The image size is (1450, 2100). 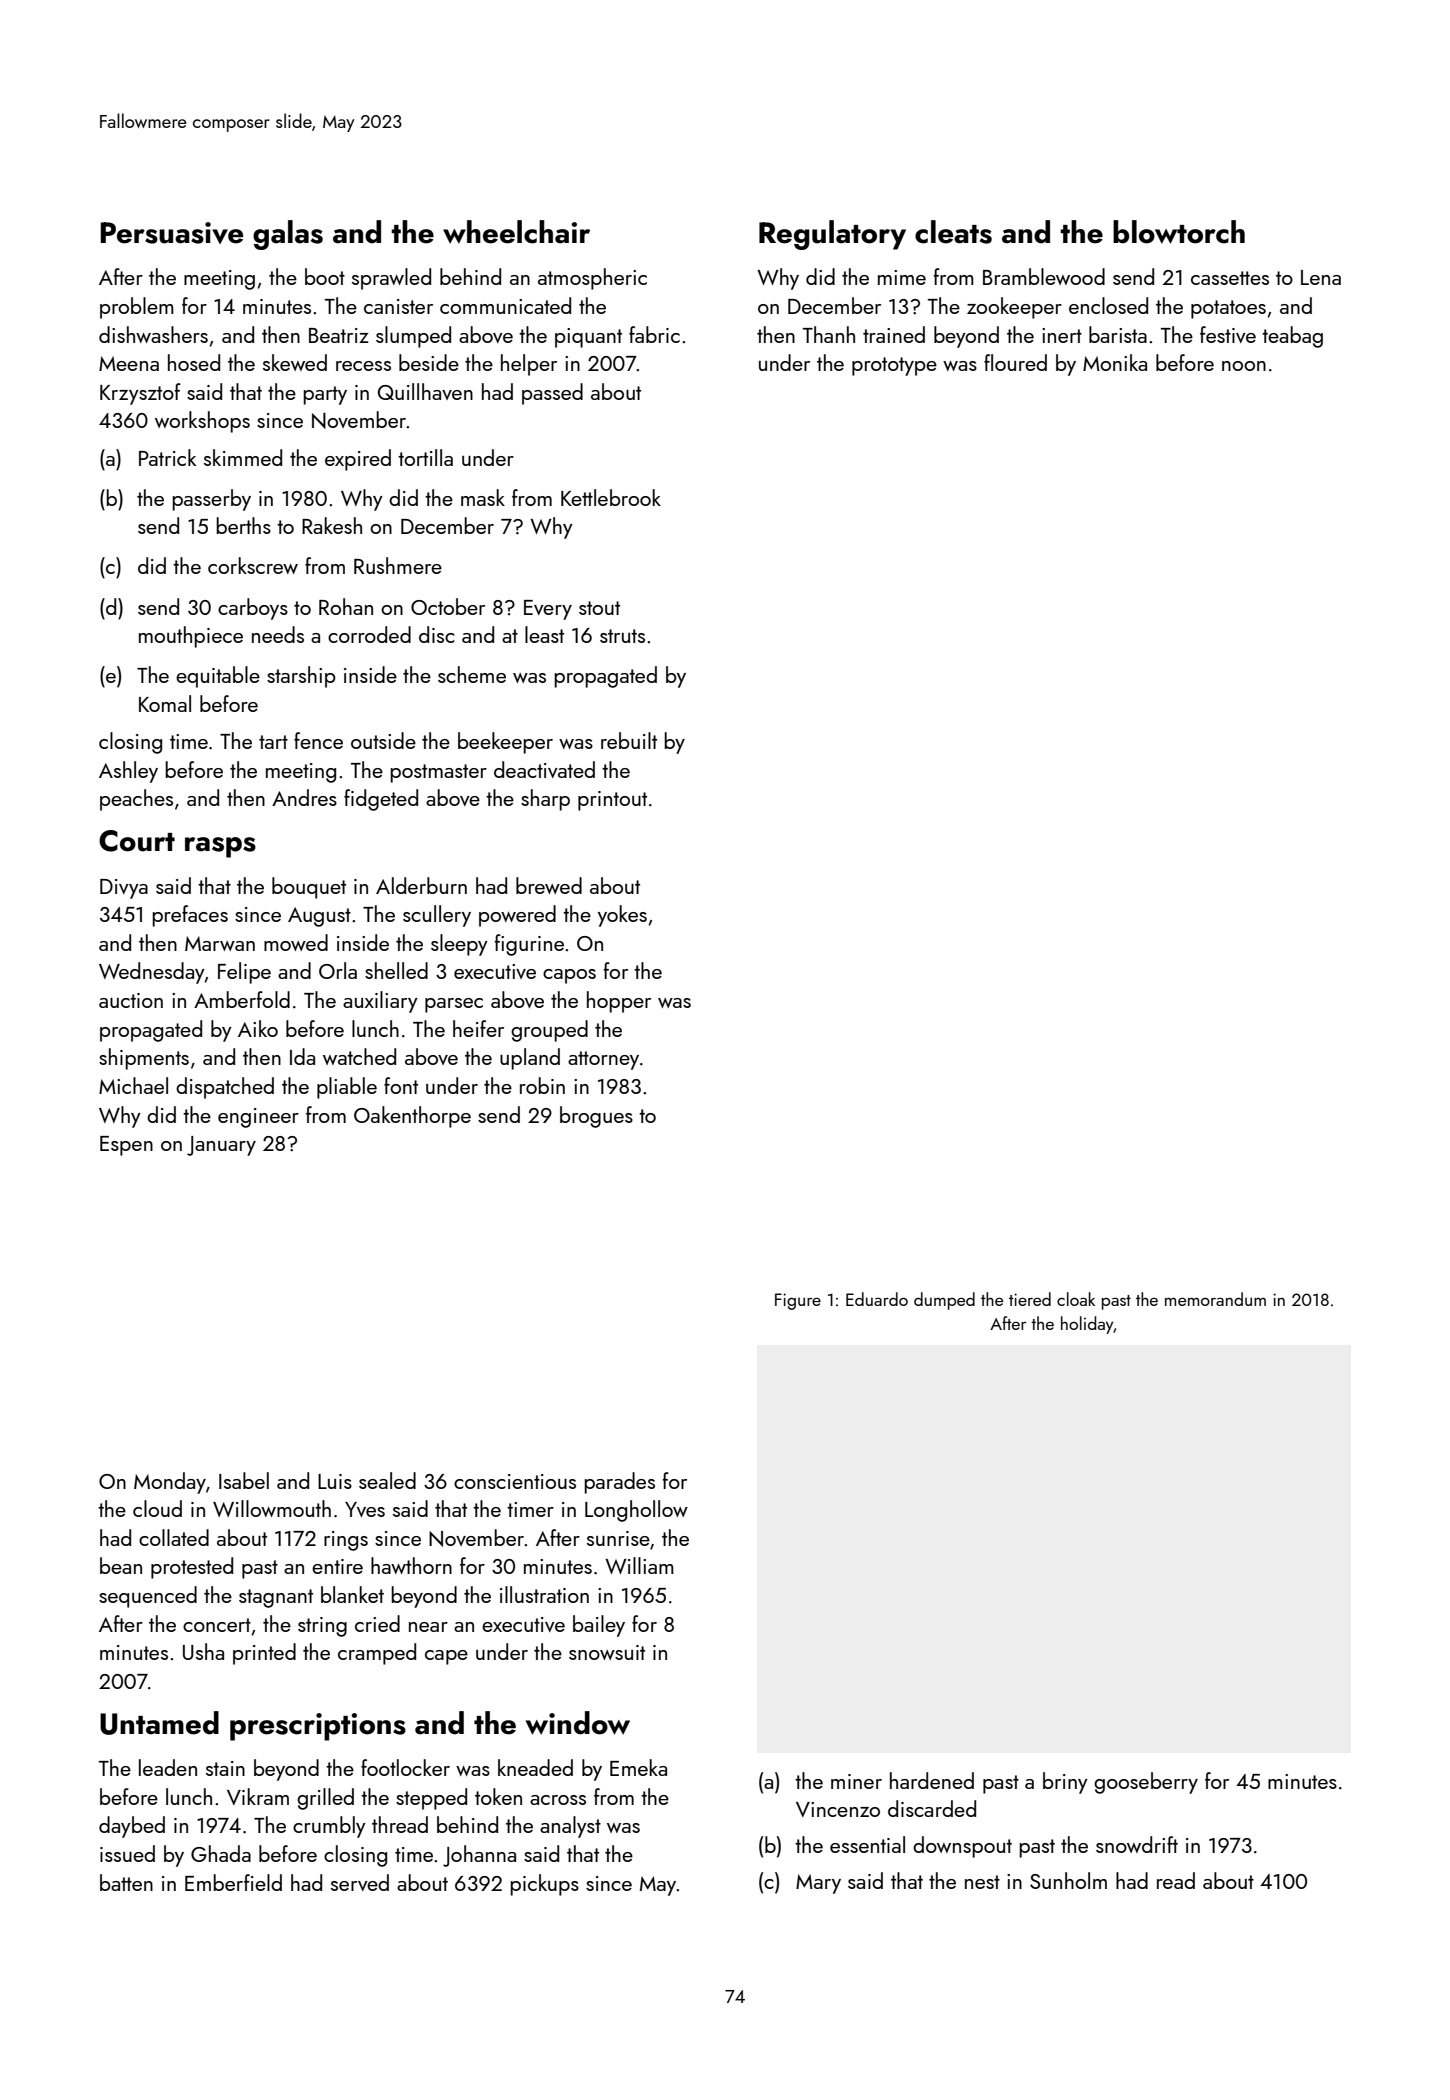 I want to click on galas, so click(x=288, y=235).
